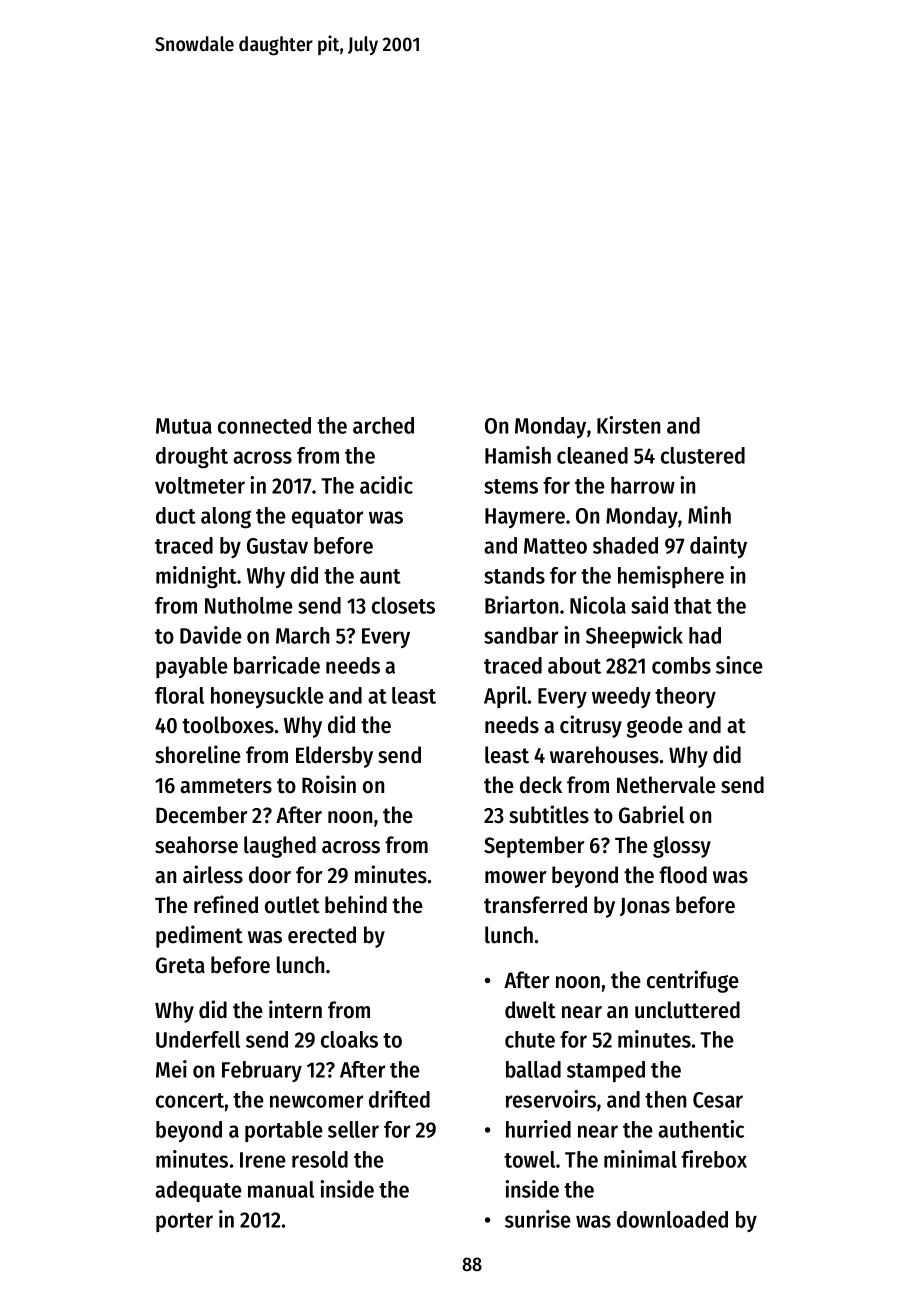  I want to click on dwelt, so click(530, 1010).
